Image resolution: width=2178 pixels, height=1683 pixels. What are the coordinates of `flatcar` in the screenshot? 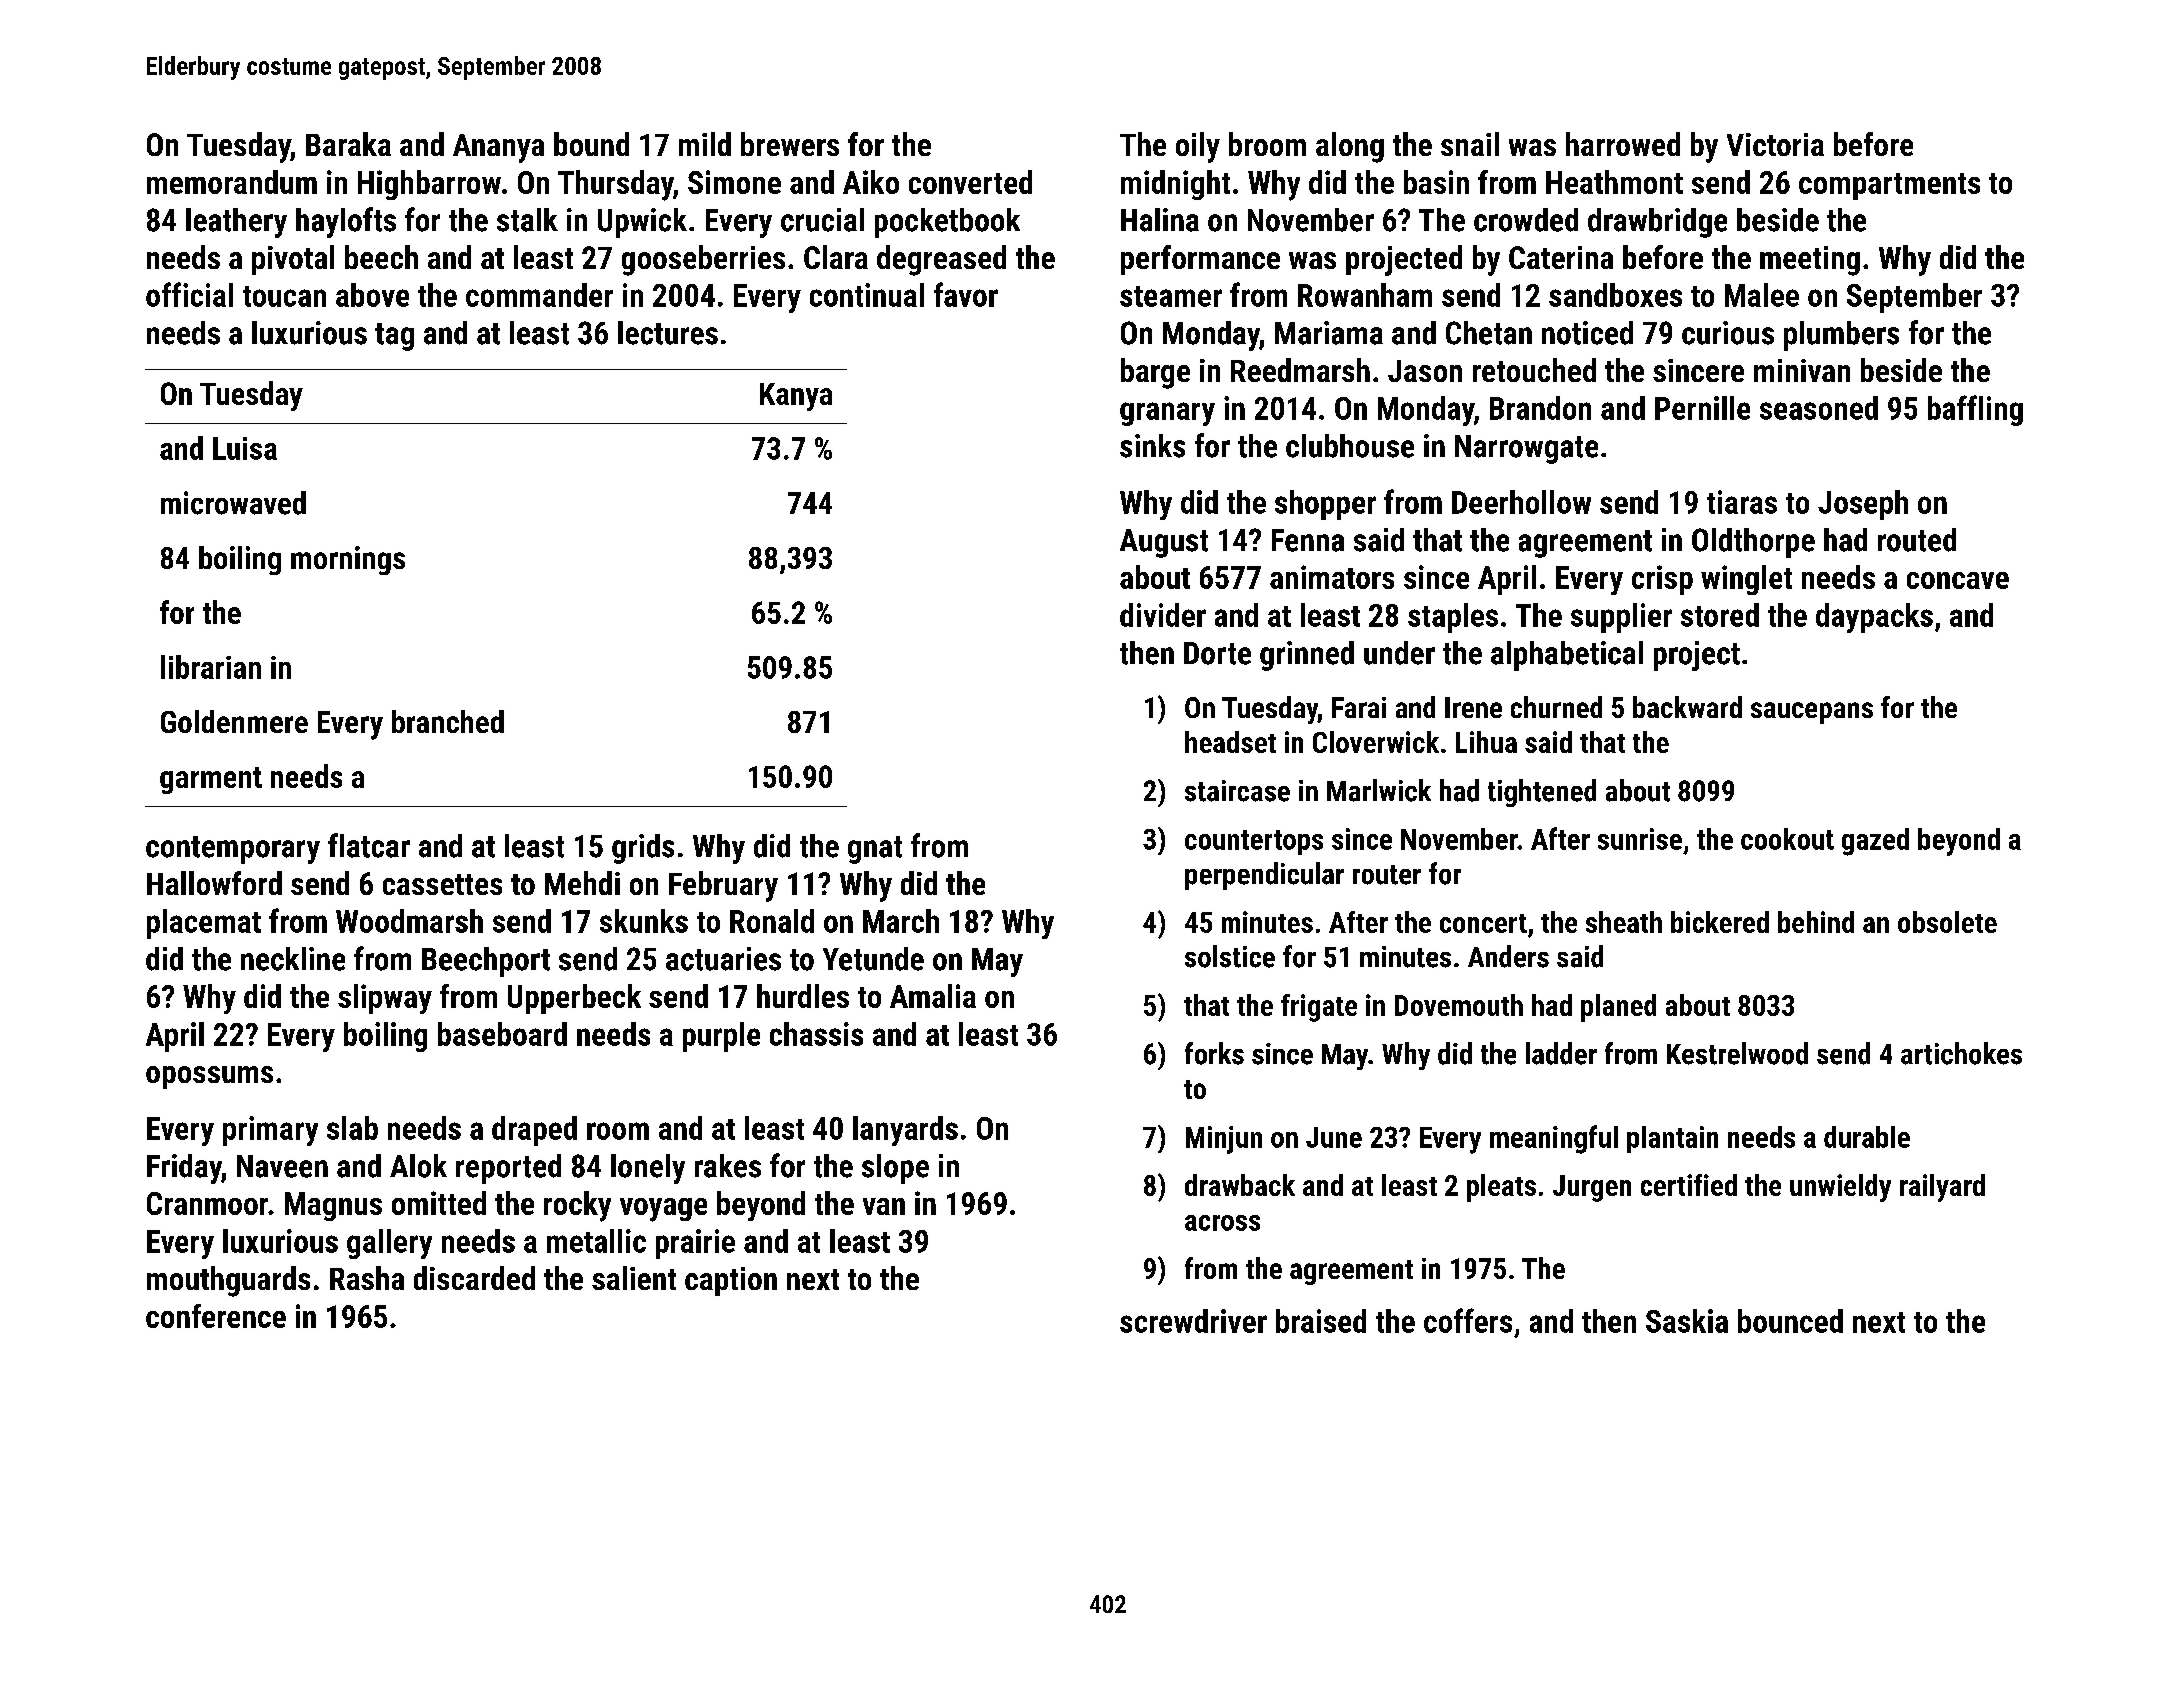 It's located at (369, 845).
